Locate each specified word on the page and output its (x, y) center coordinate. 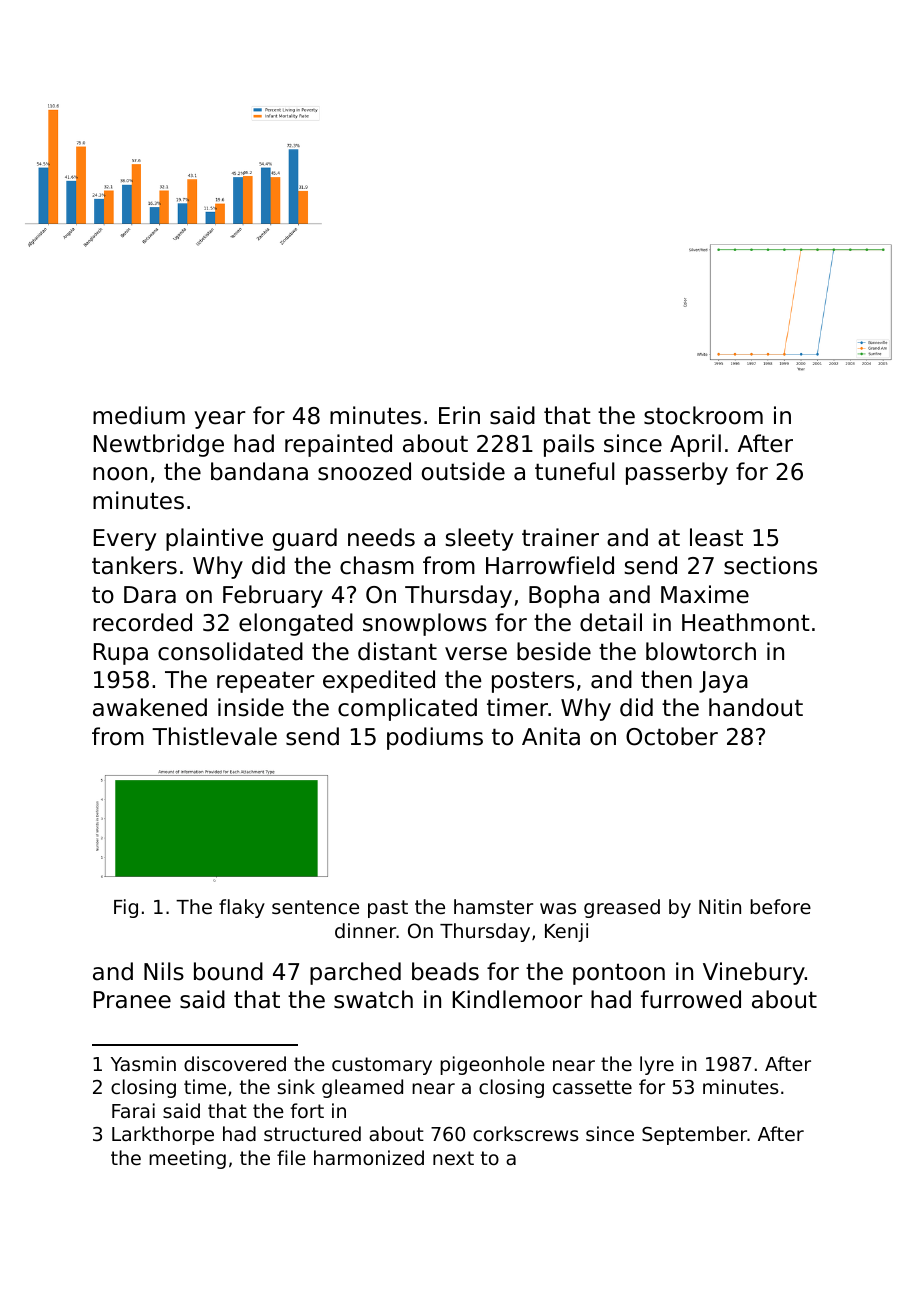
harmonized (369, 1157)
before (780, 906)
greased (622, 908)
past (388, 909)
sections (770, 565)
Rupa (121, 654)
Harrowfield (550, 565)
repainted (338, 445)
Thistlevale (214, 736)
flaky (242, 908)
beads (445, 971)
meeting (187, 1159)
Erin (459, 415)
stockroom (703, 415)
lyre (657, 1065)
